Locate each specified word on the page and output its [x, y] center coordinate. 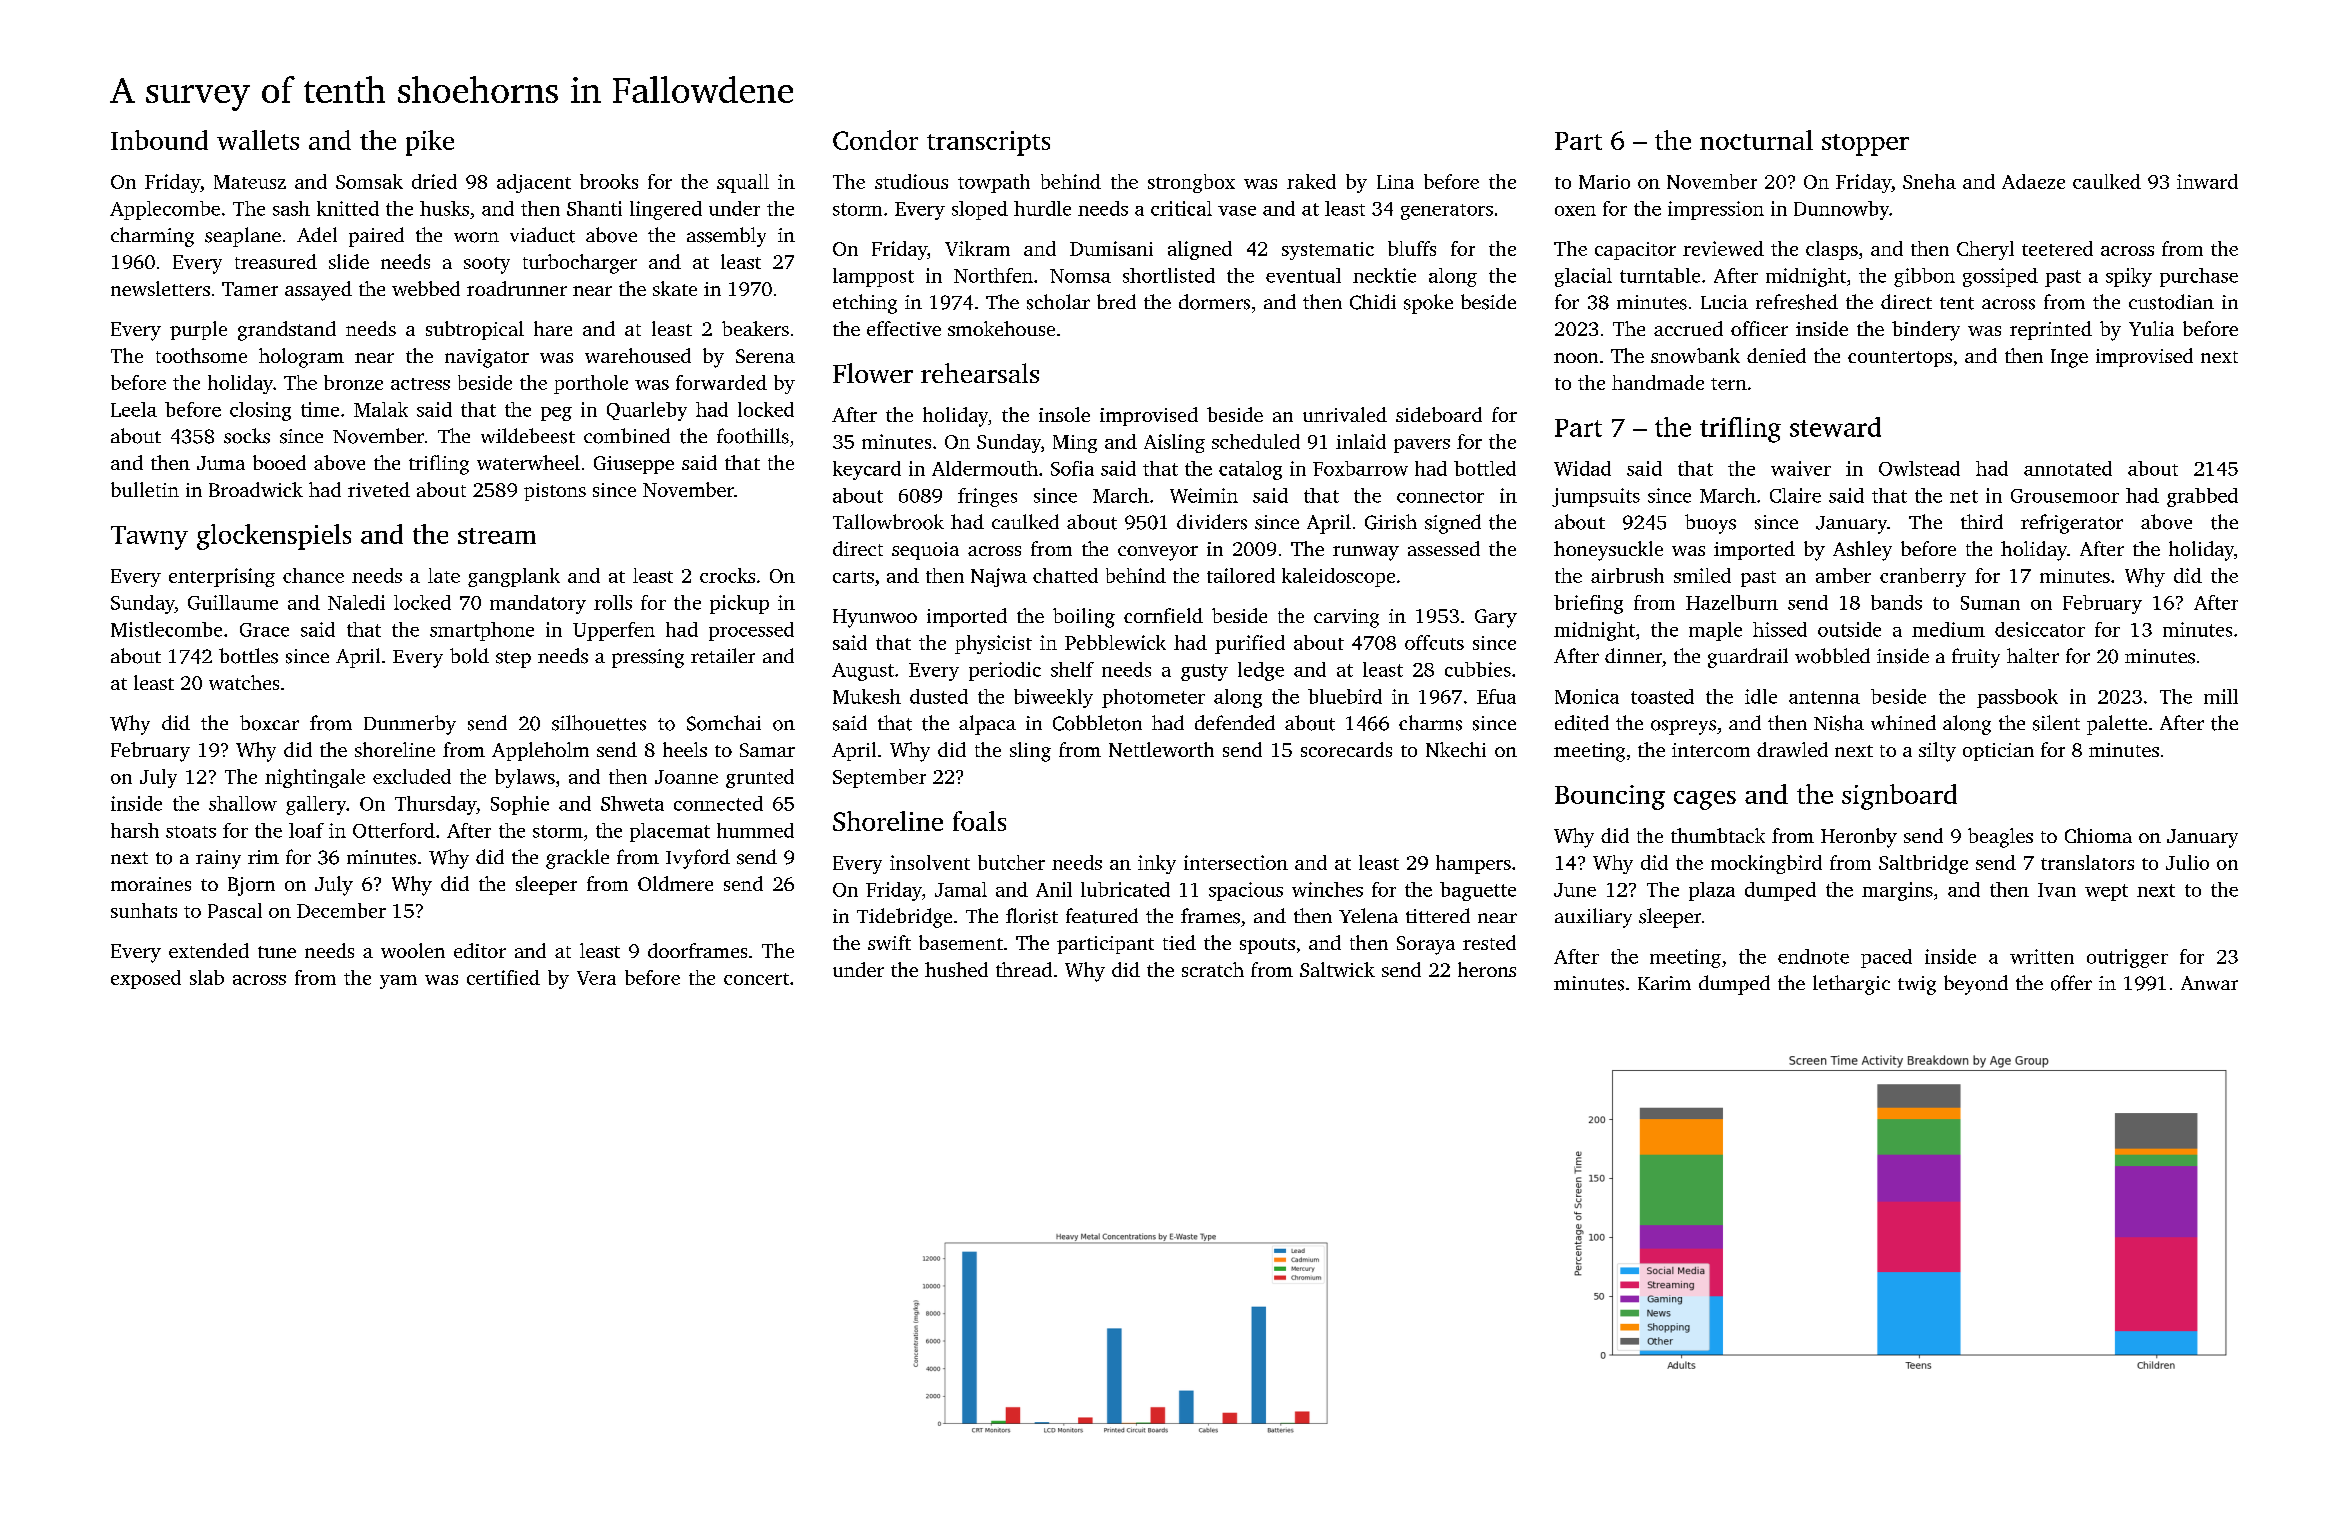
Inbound [159, 140]
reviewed [1723, 248]
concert [756, 979]
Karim [1664, 983]
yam [398, 982]
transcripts [988, 143]
